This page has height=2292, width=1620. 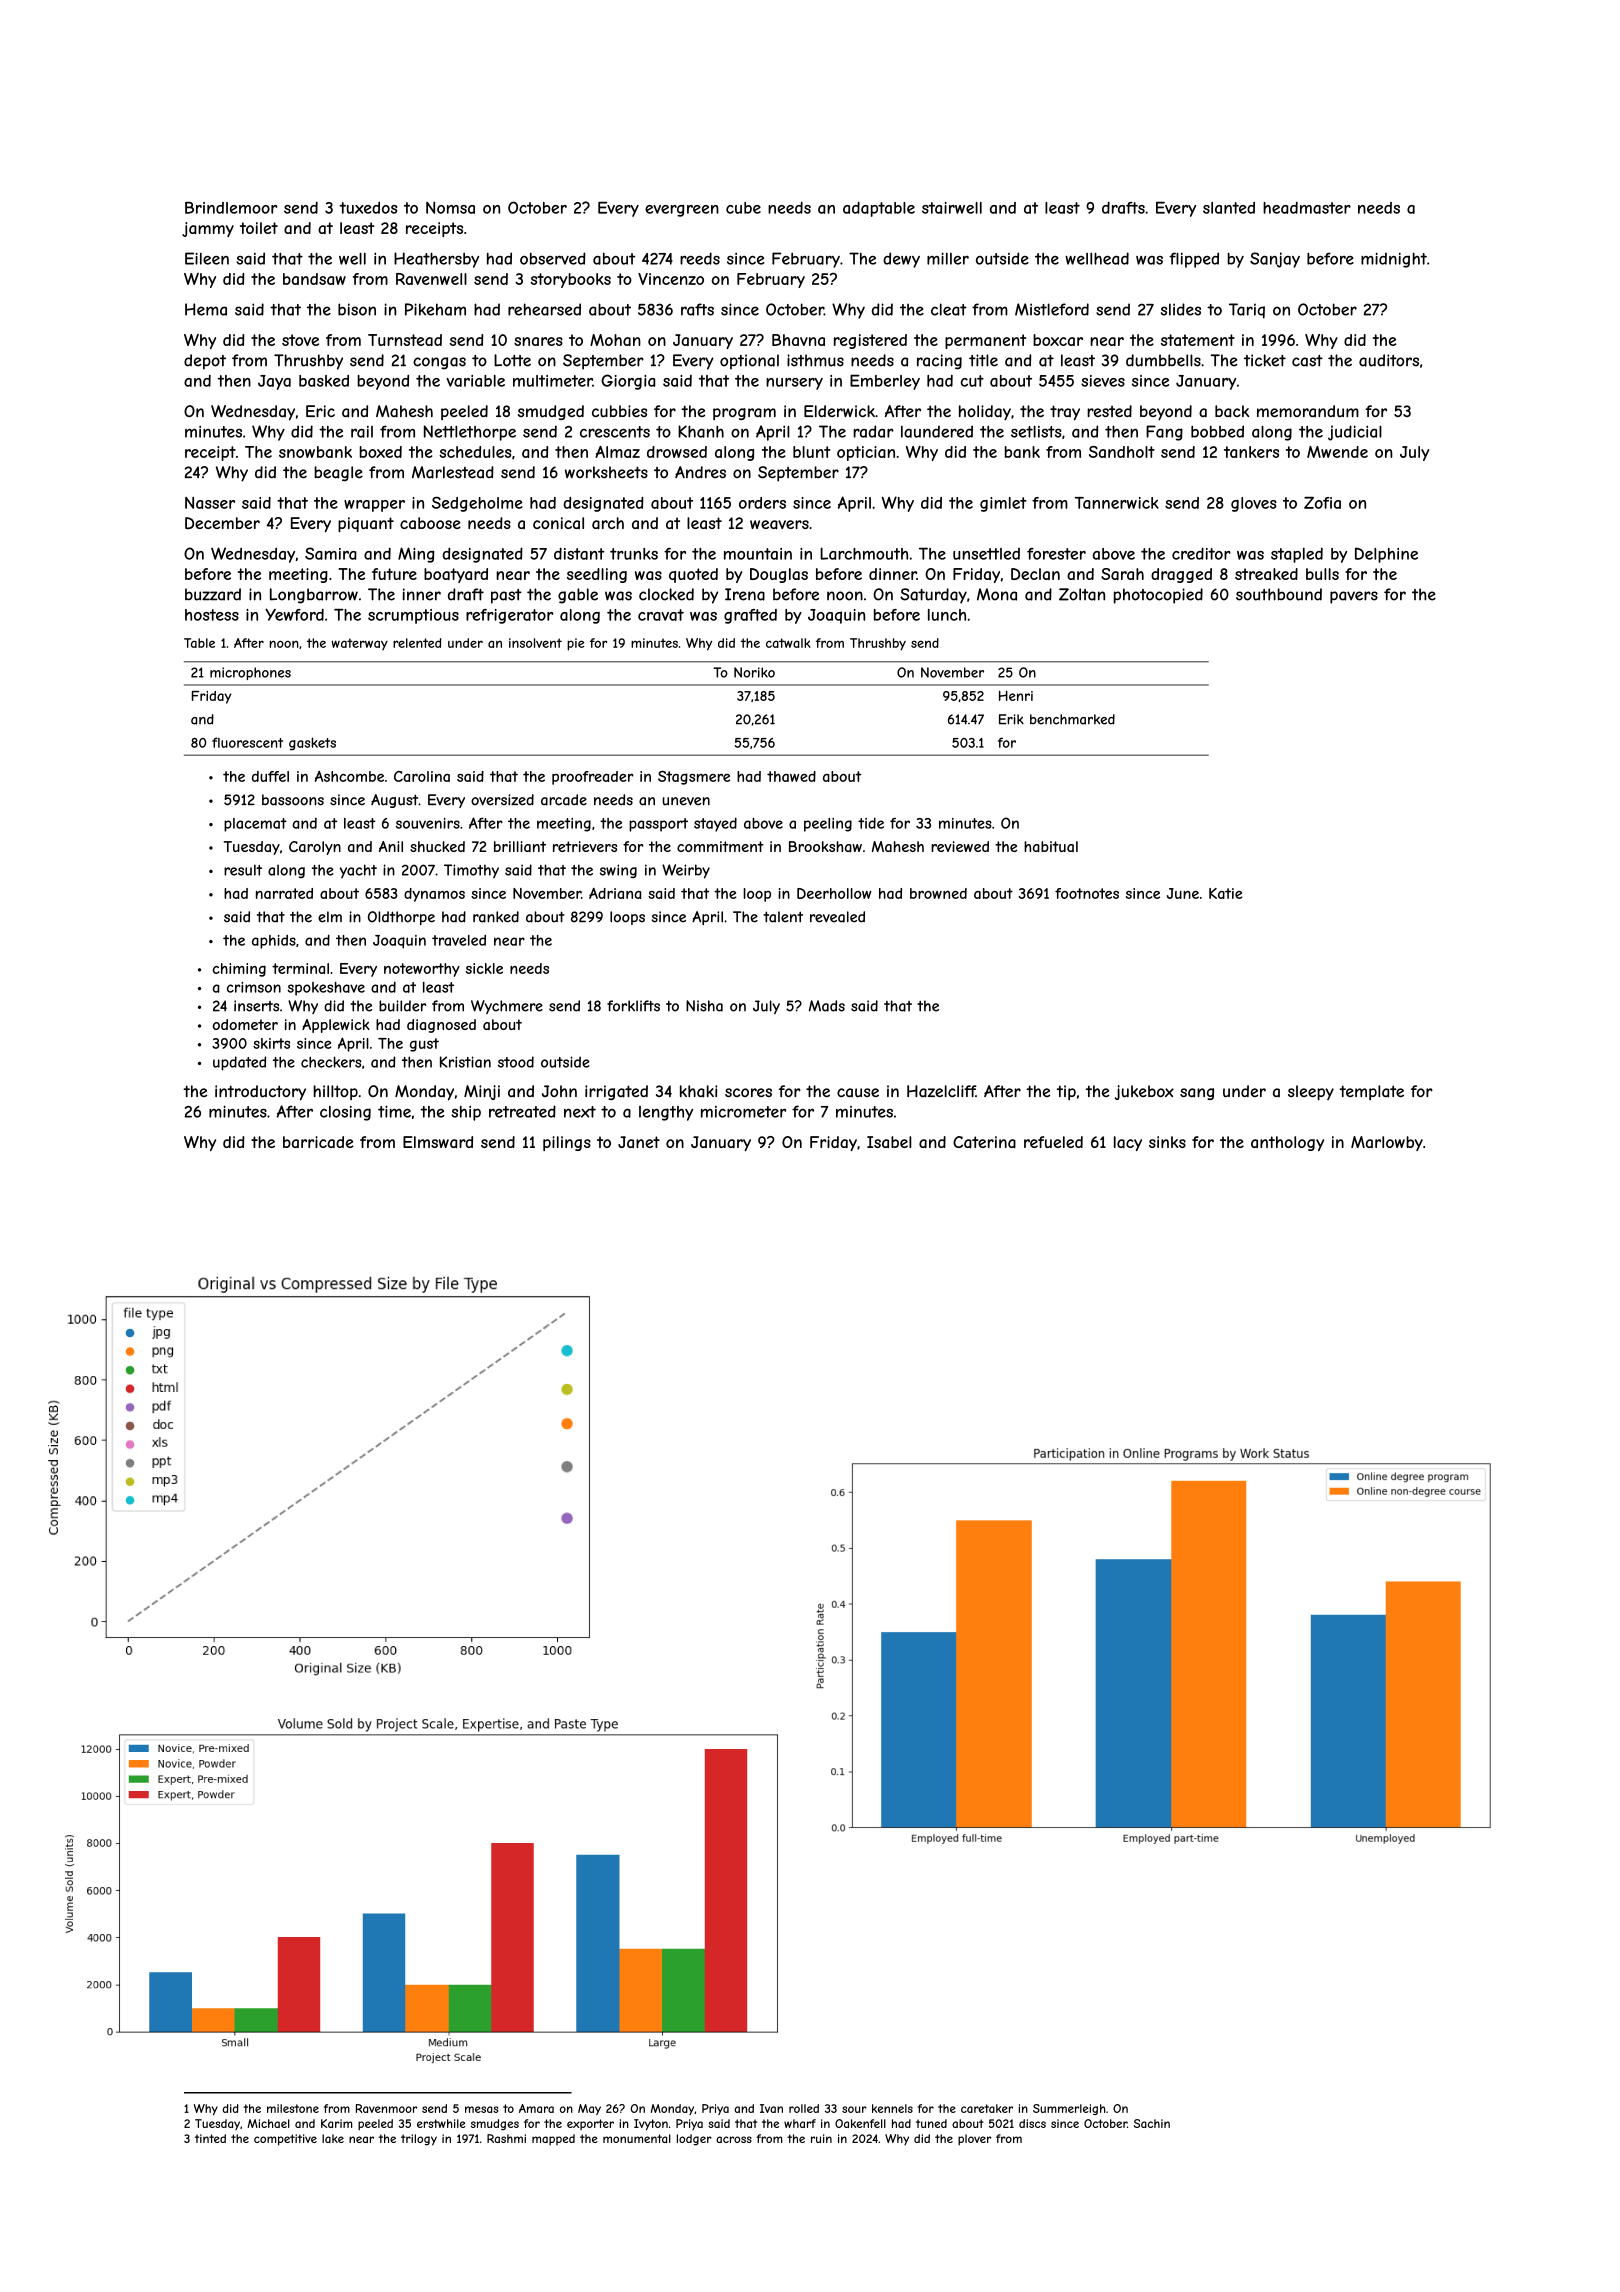 What do you see at coordinates (210, 503) in the page?
I see `Nasser` at bounding box center [210, 503].
